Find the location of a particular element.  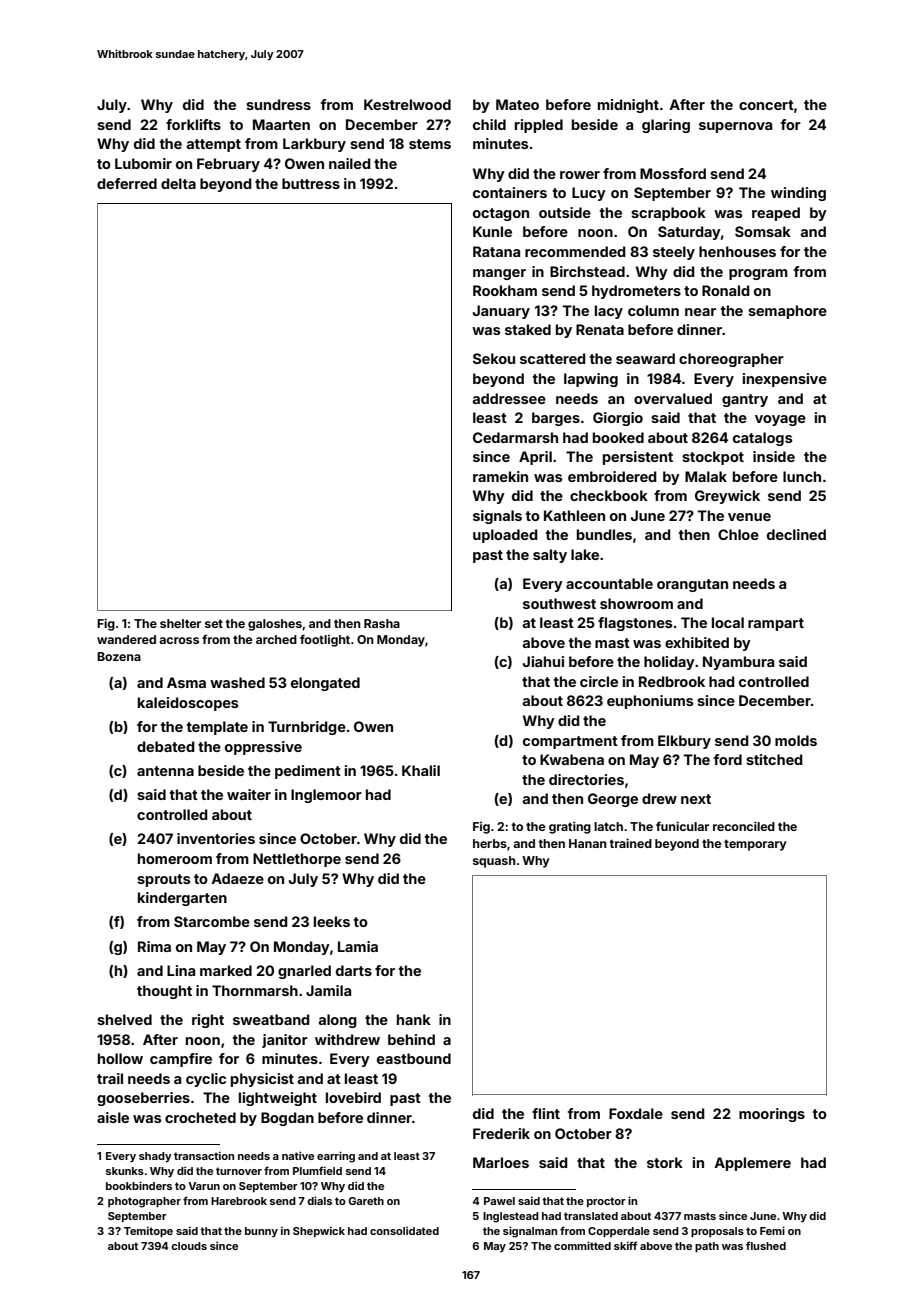

set is located at coordinates (214, 623).
